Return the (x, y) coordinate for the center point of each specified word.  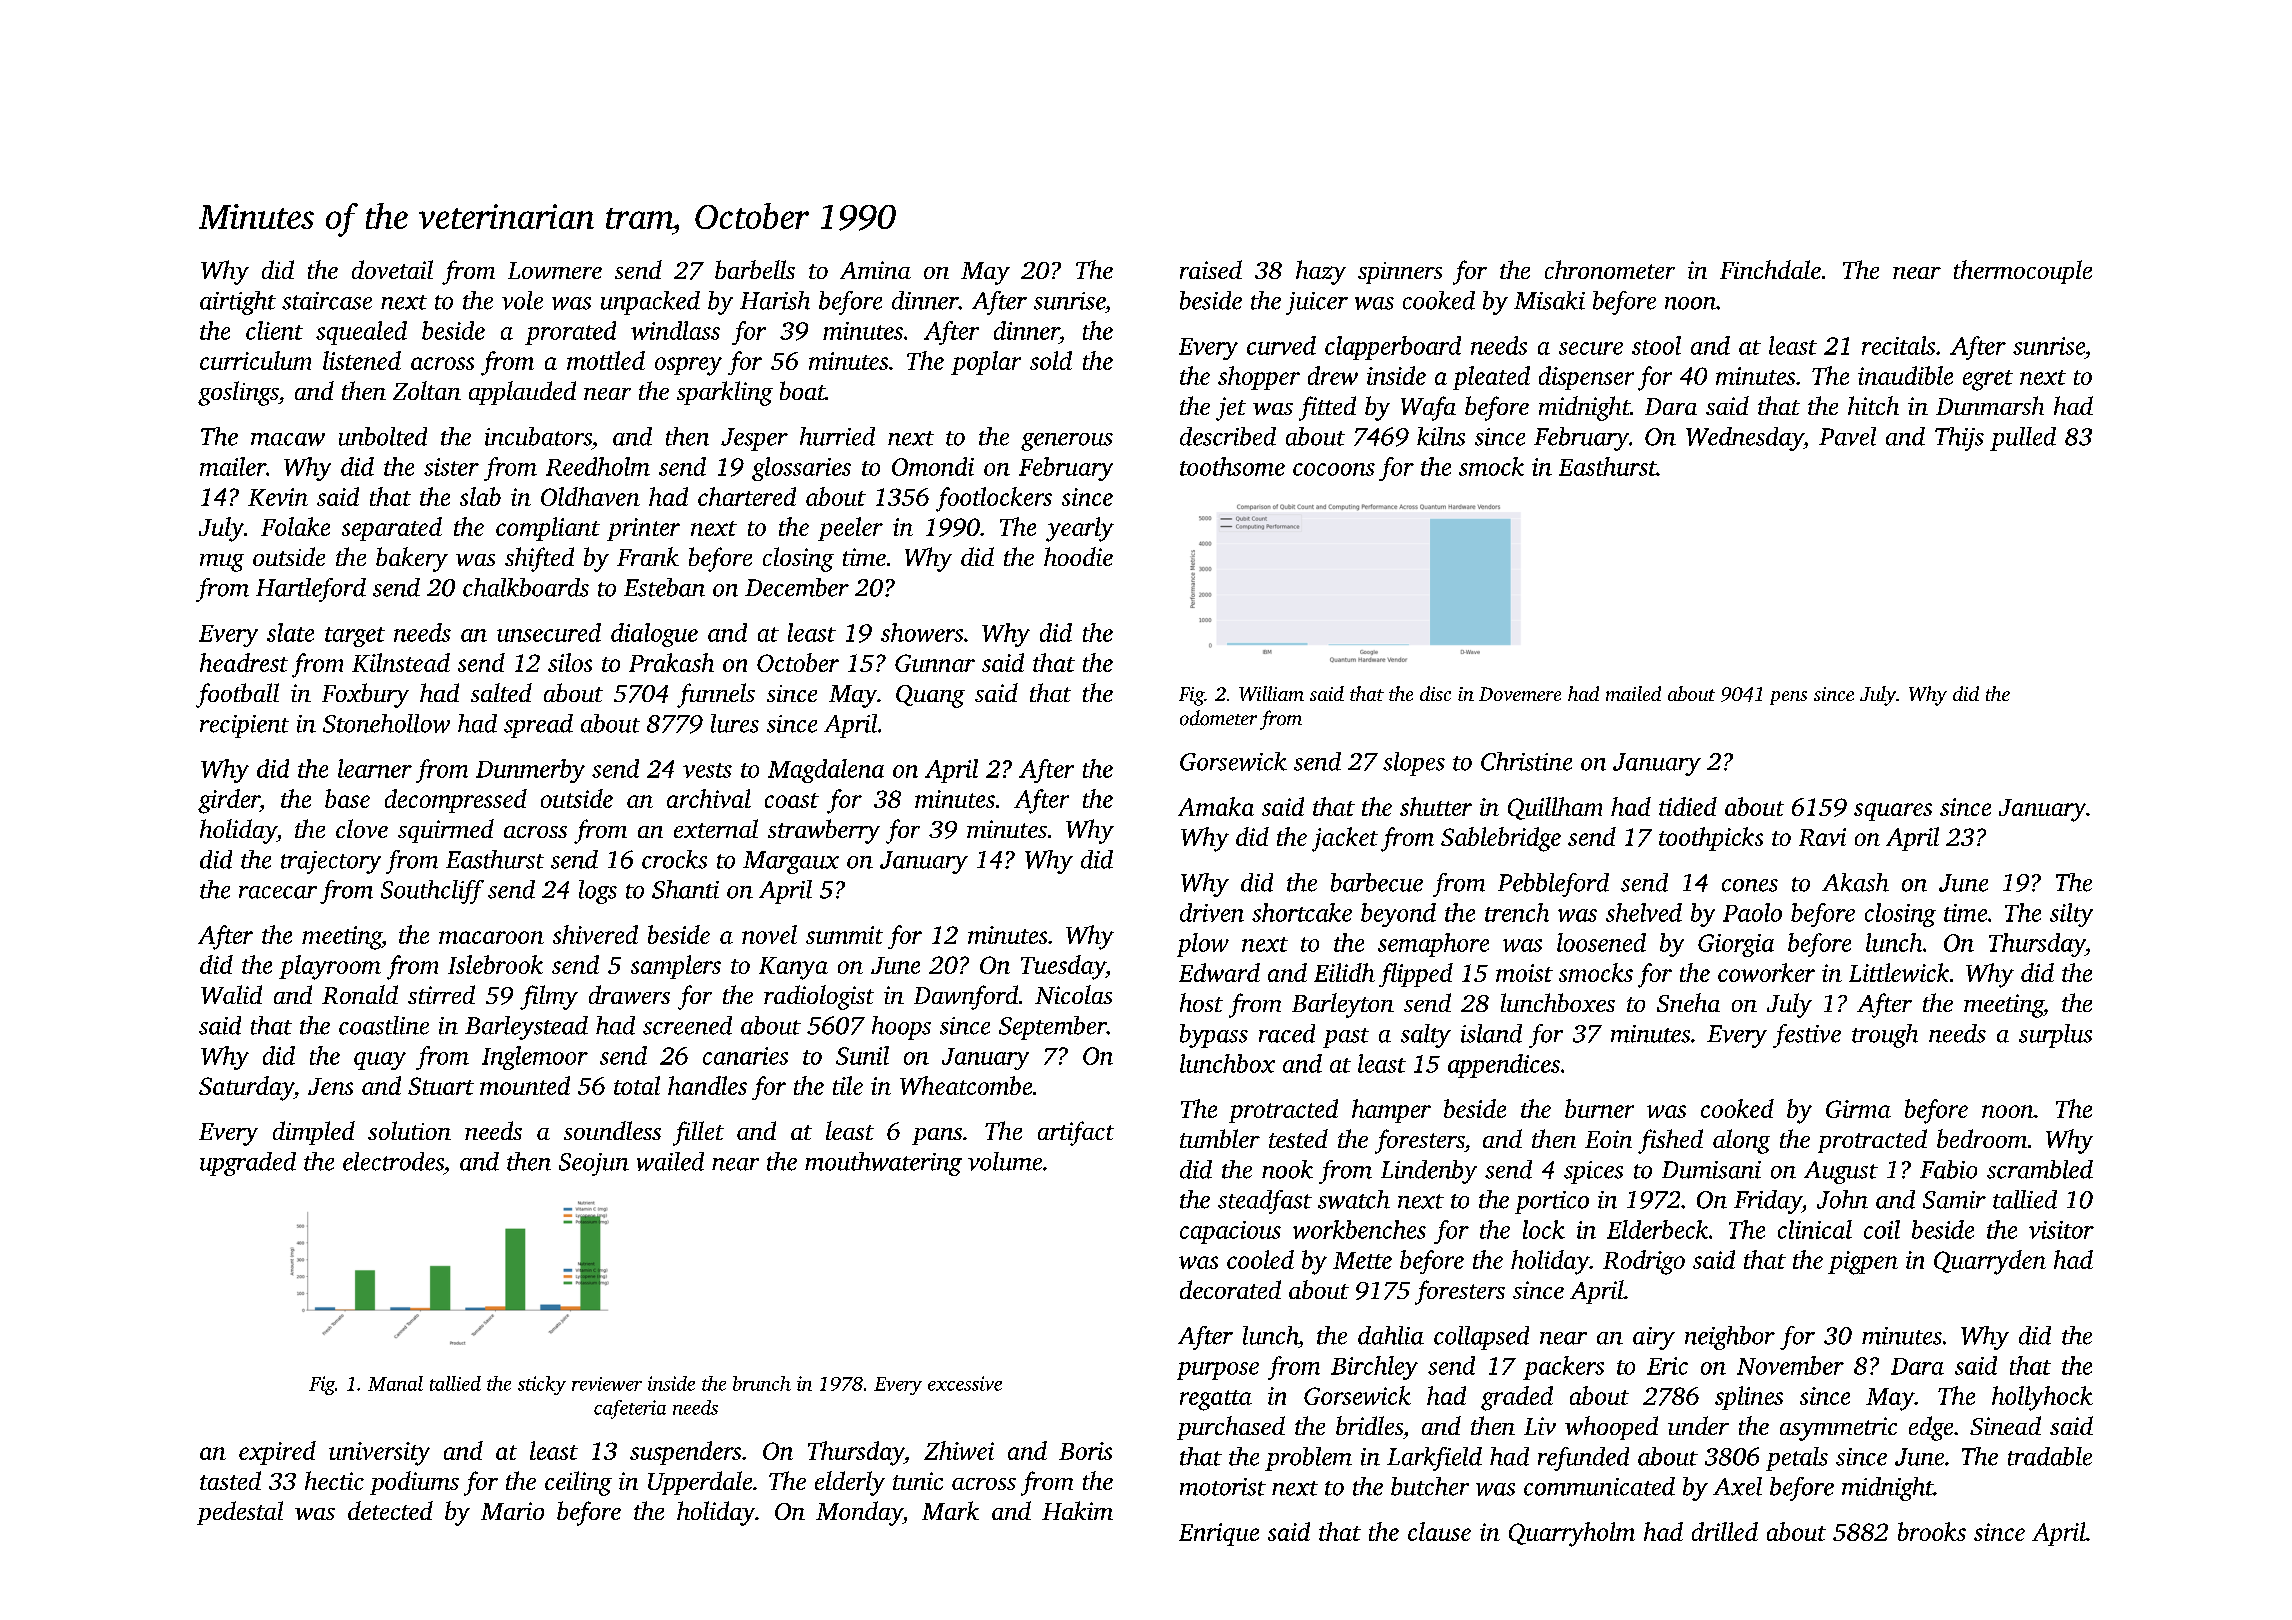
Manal (395, 1383)
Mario (512, 1511)
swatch (1354, 1199)
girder (229, 801)
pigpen (1863, 1263)
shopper (1259, 378)
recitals (1898, 345)
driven (1212, 912)
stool (1656, 345)
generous (1067, 442)
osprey (688, 366)
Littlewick (1899, 972)
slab (480, 496)
